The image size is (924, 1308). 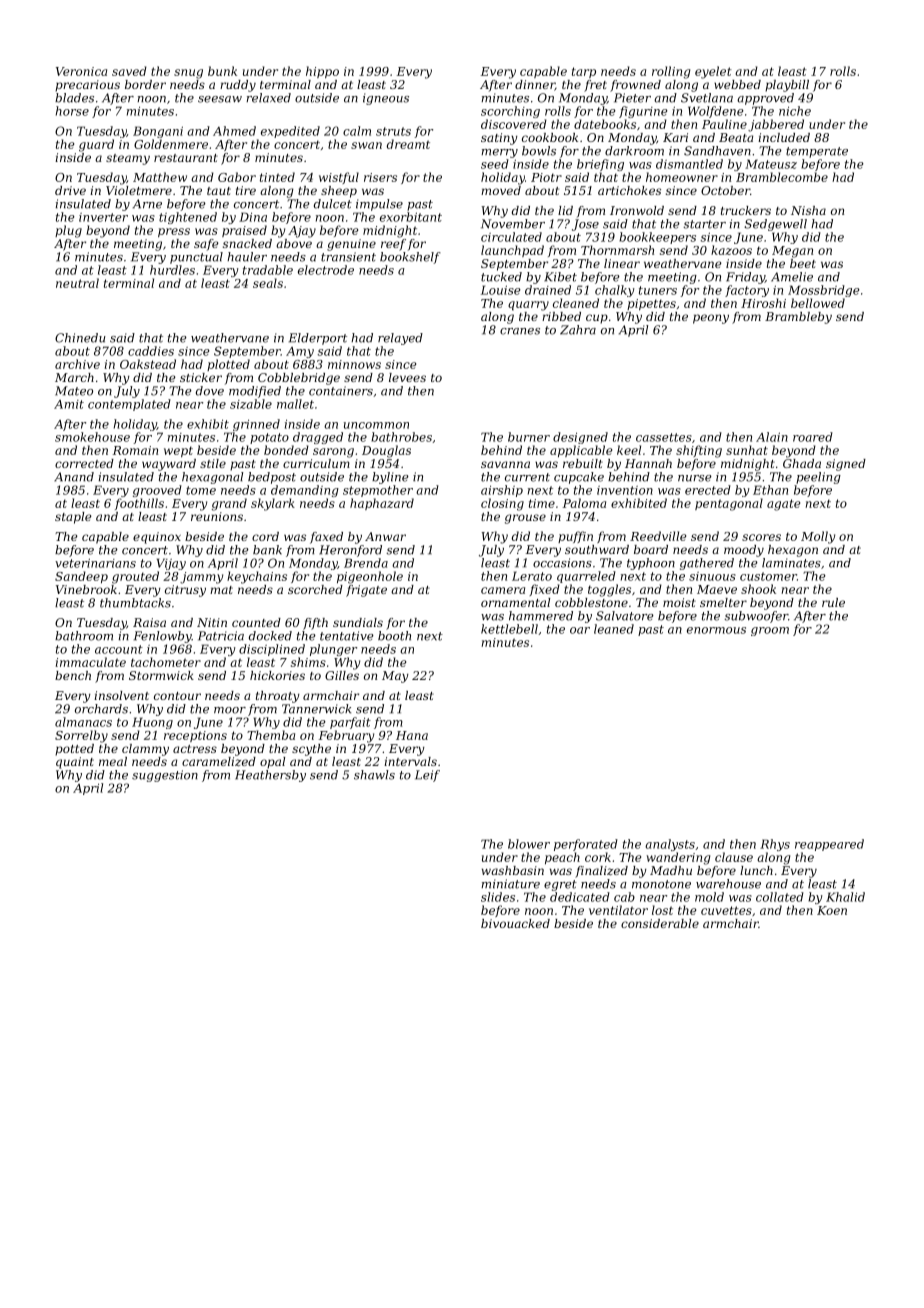 What do you see at coordinates (625, 616) in the page?
I see `Salvatore` at bounding box center [625, 616].
